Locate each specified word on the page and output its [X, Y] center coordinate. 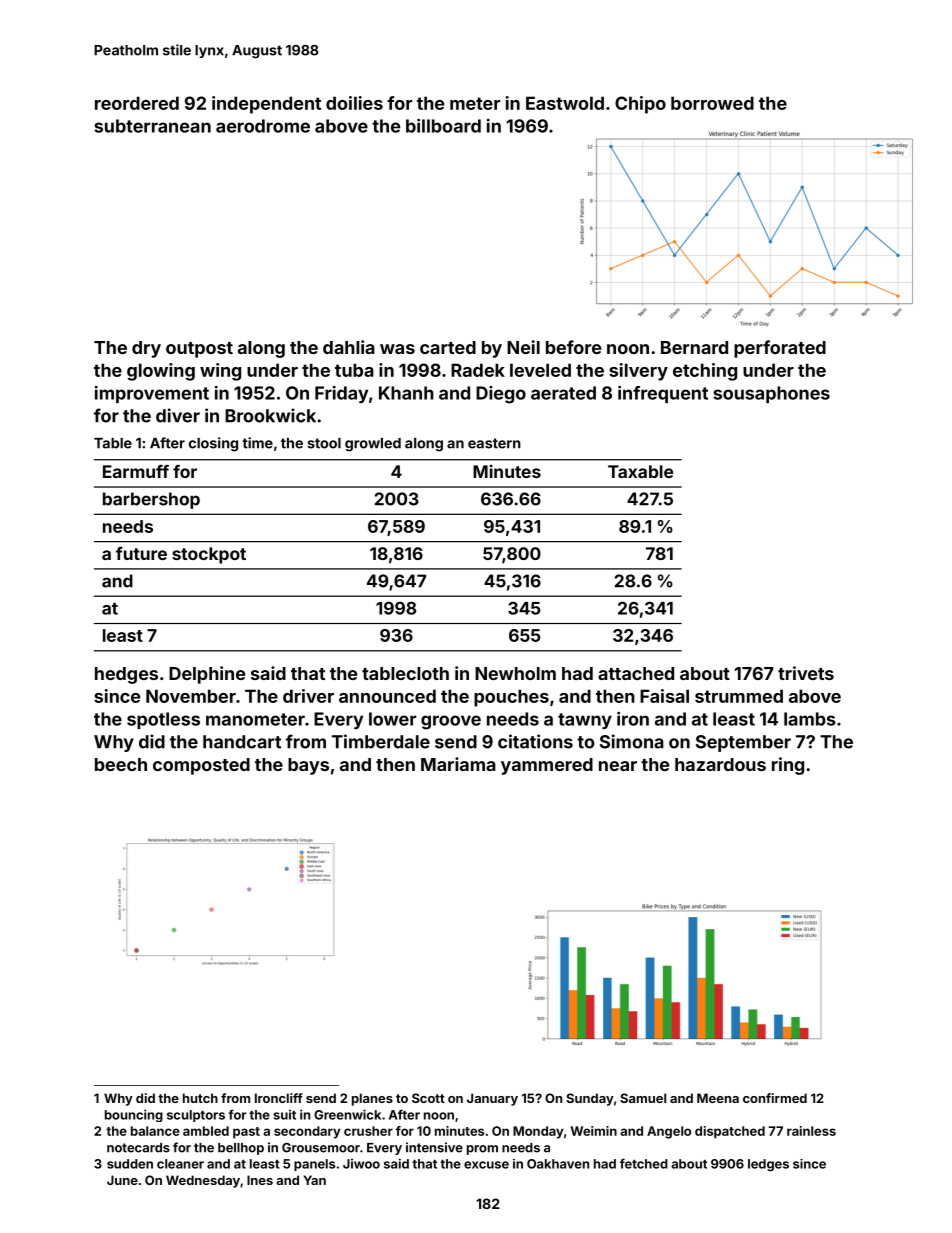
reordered [137, 103]
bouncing [134, 1115]
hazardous [720, 764]
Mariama [458, 764]
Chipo [640, 105]
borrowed [712, 103]
